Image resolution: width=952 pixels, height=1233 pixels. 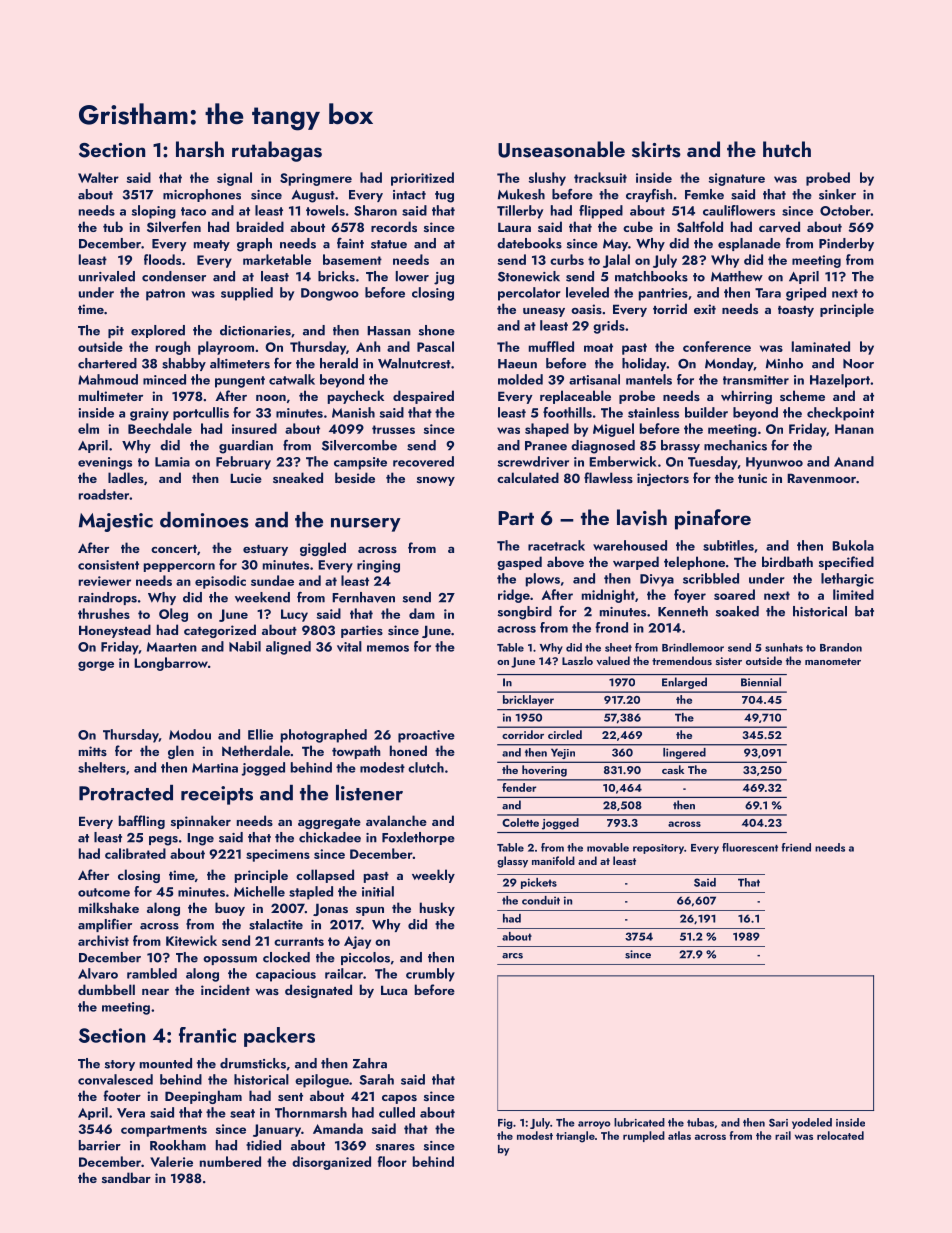 I want to click on story, so click(x=120, y=1065).
